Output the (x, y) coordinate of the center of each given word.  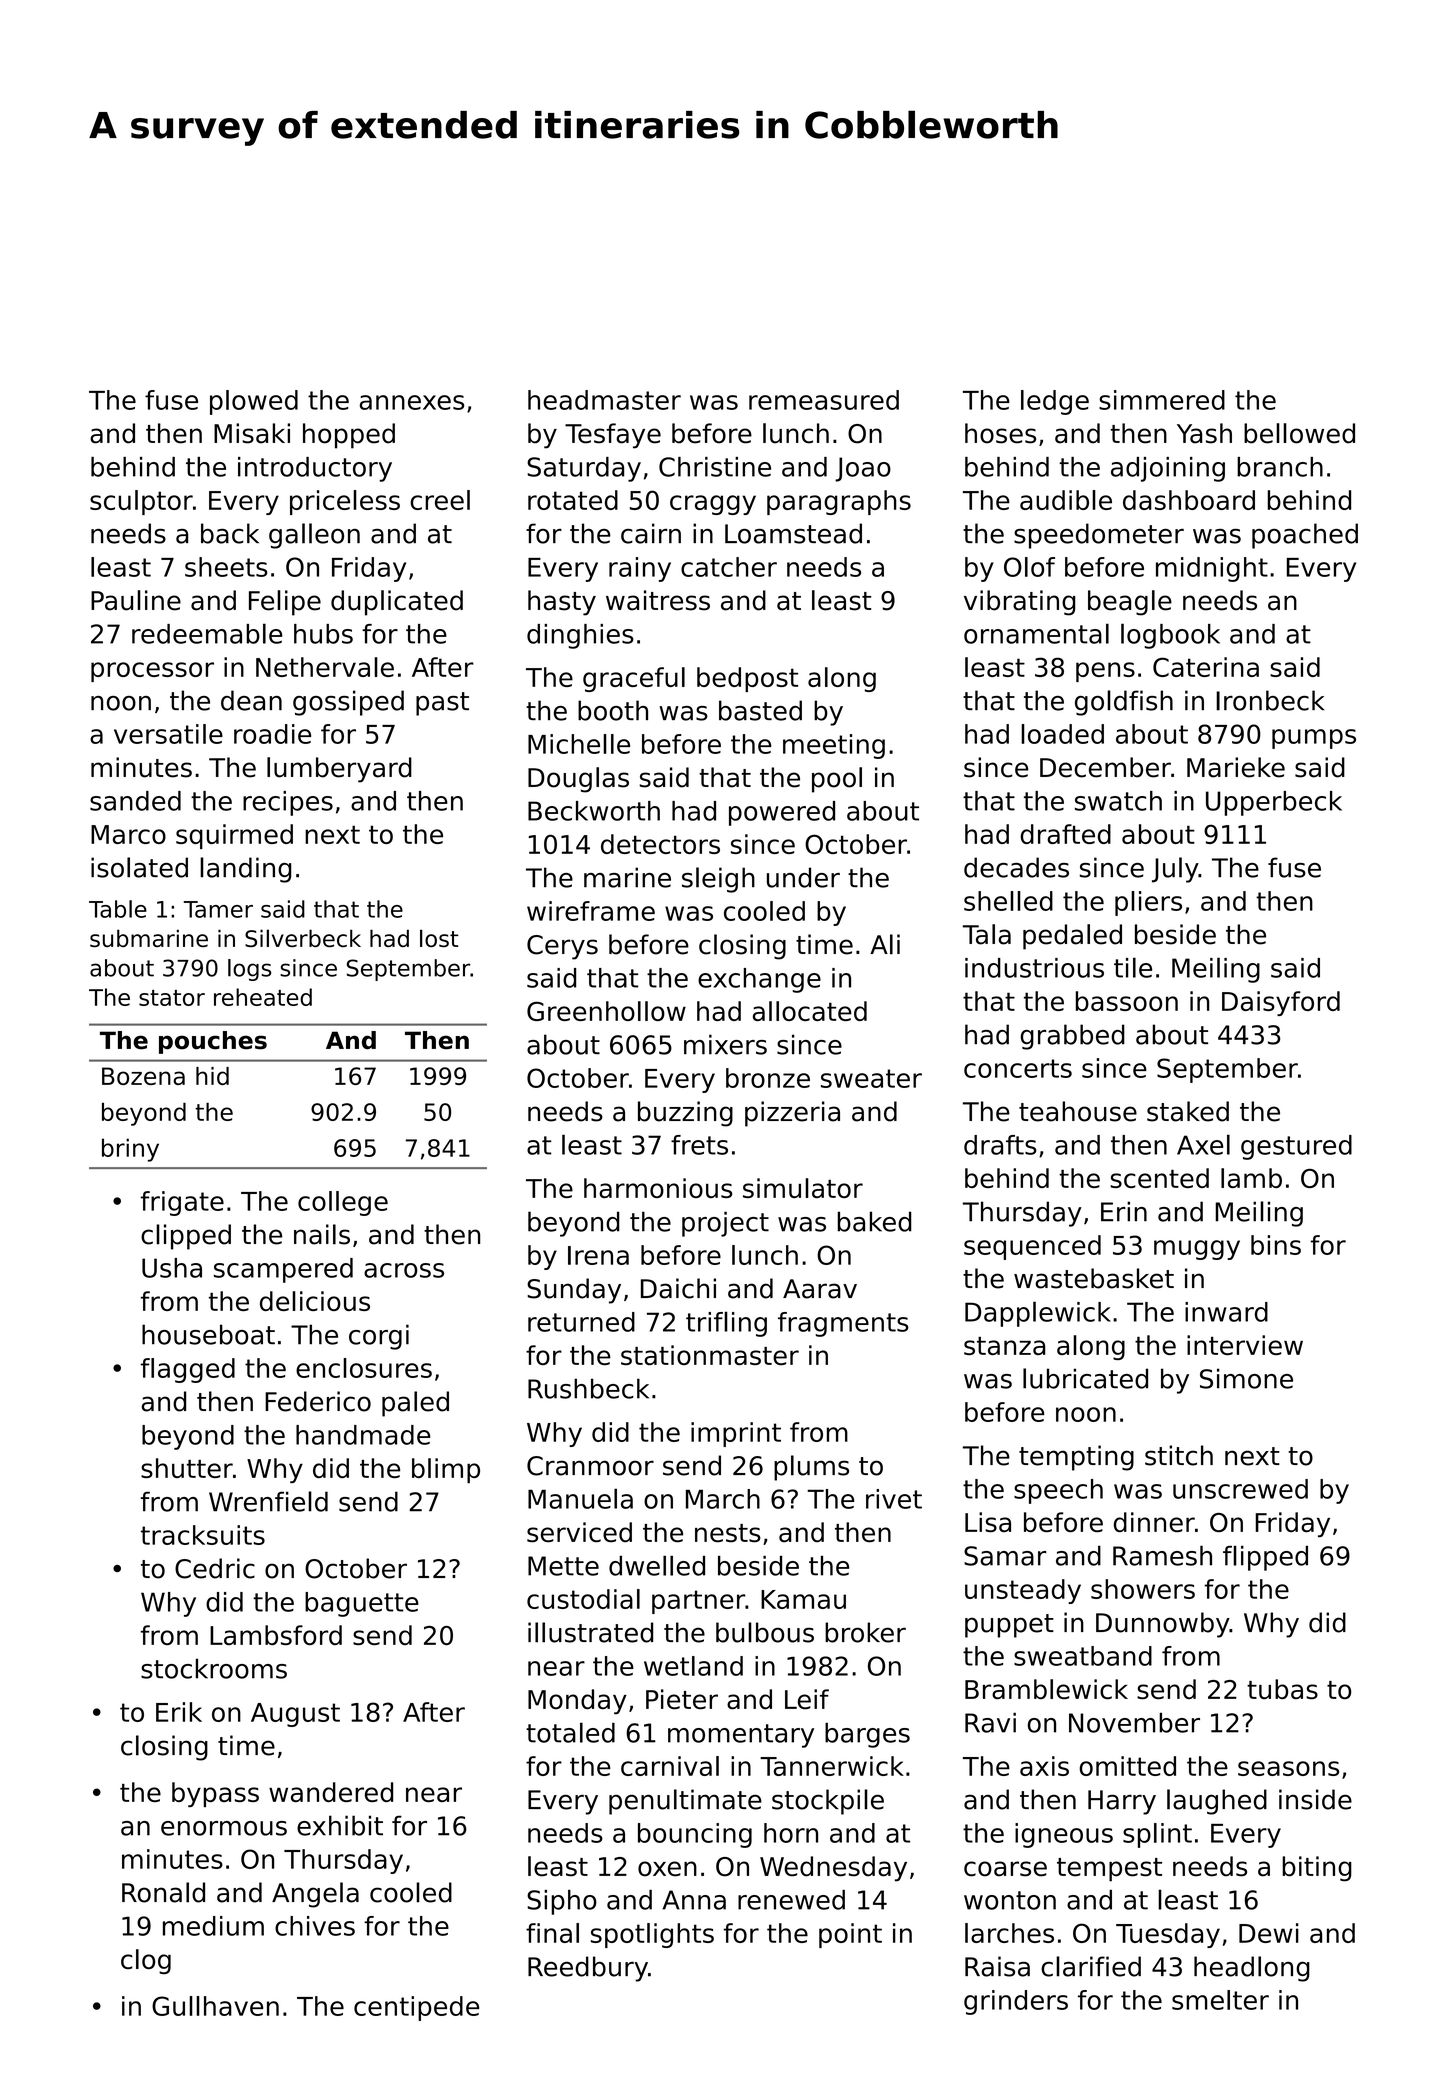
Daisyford (1281, 1003)
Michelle (579, 744)
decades (1016, 867)
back (230, 533)
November (1134, 1723)
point (850, 1935)
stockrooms (214, 1668)
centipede (416, 2008)
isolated (139, 867)
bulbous (765, 1632)
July (1175, 870)
